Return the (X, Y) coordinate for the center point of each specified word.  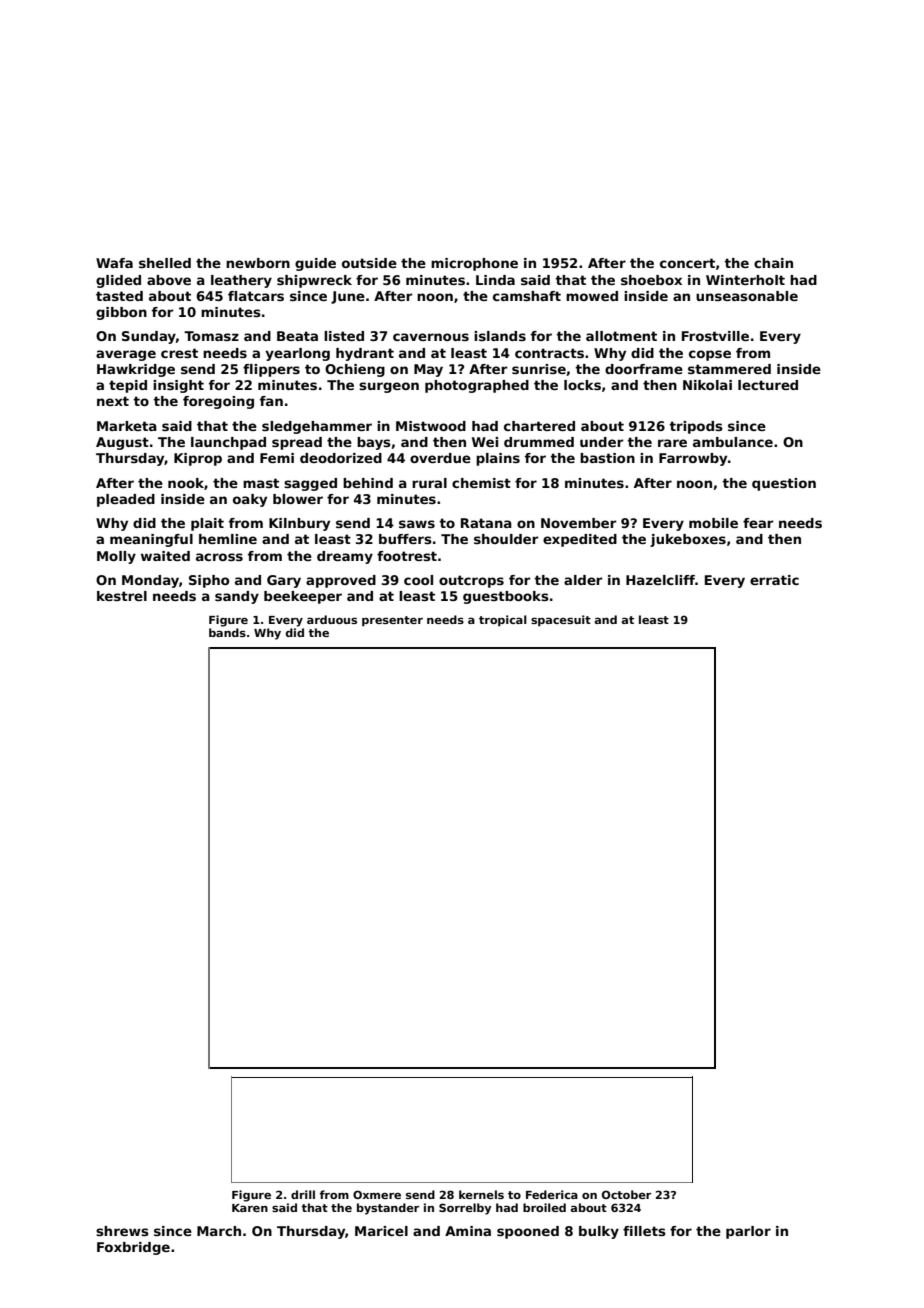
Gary (284, 581)
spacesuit (561, 621)
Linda (495, 280)
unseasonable (747, 296)
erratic (774, 580)
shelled (165, 263)
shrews (122, 1231)
